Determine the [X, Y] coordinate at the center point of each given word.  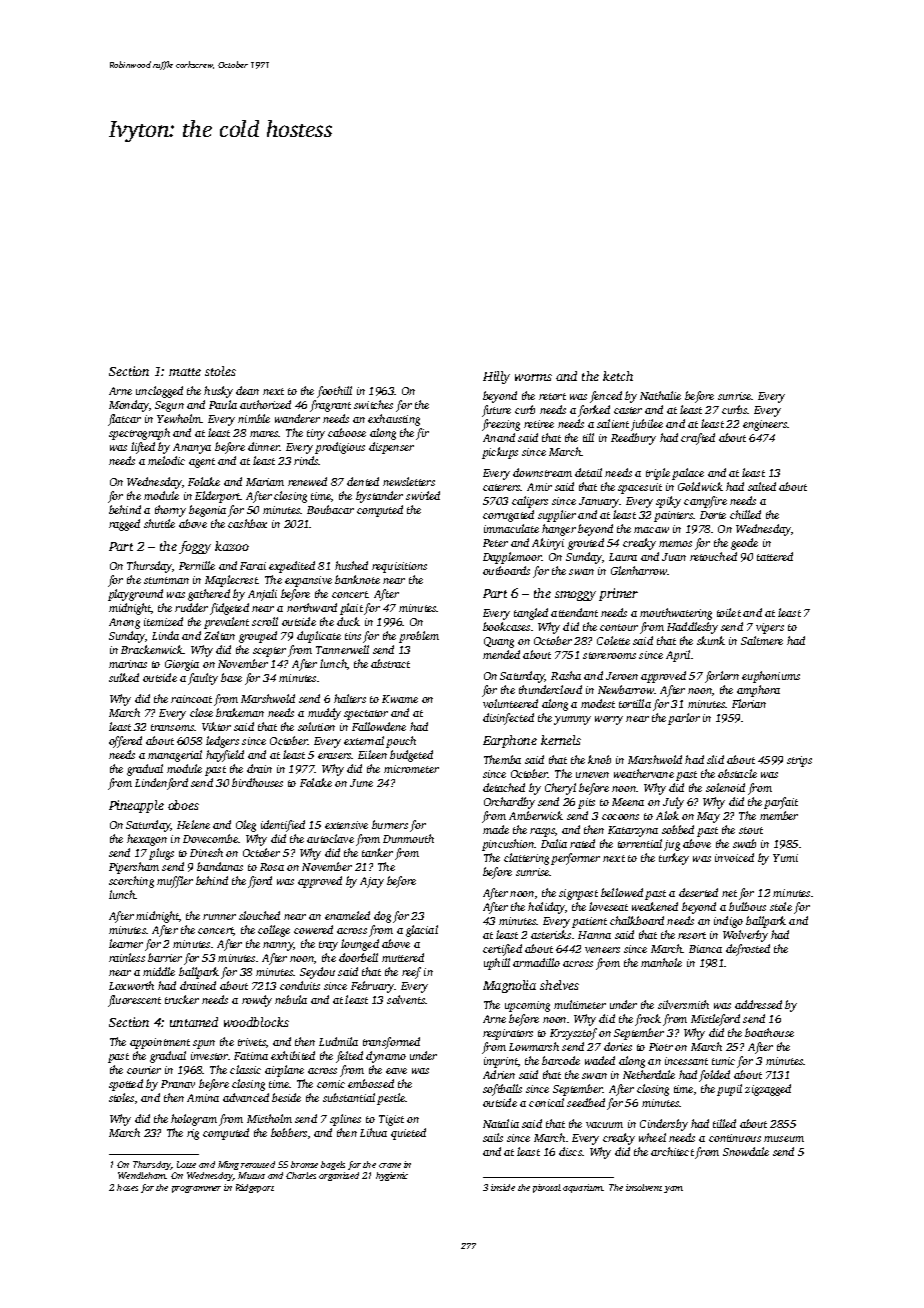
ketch [618, 376]
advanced [246, 1097]
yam [673, 1189]
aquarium [583, 1188]
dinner [264, 446]
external [364, 740]
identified [283, 826]
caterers [502, 487]
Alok [667, 815]
